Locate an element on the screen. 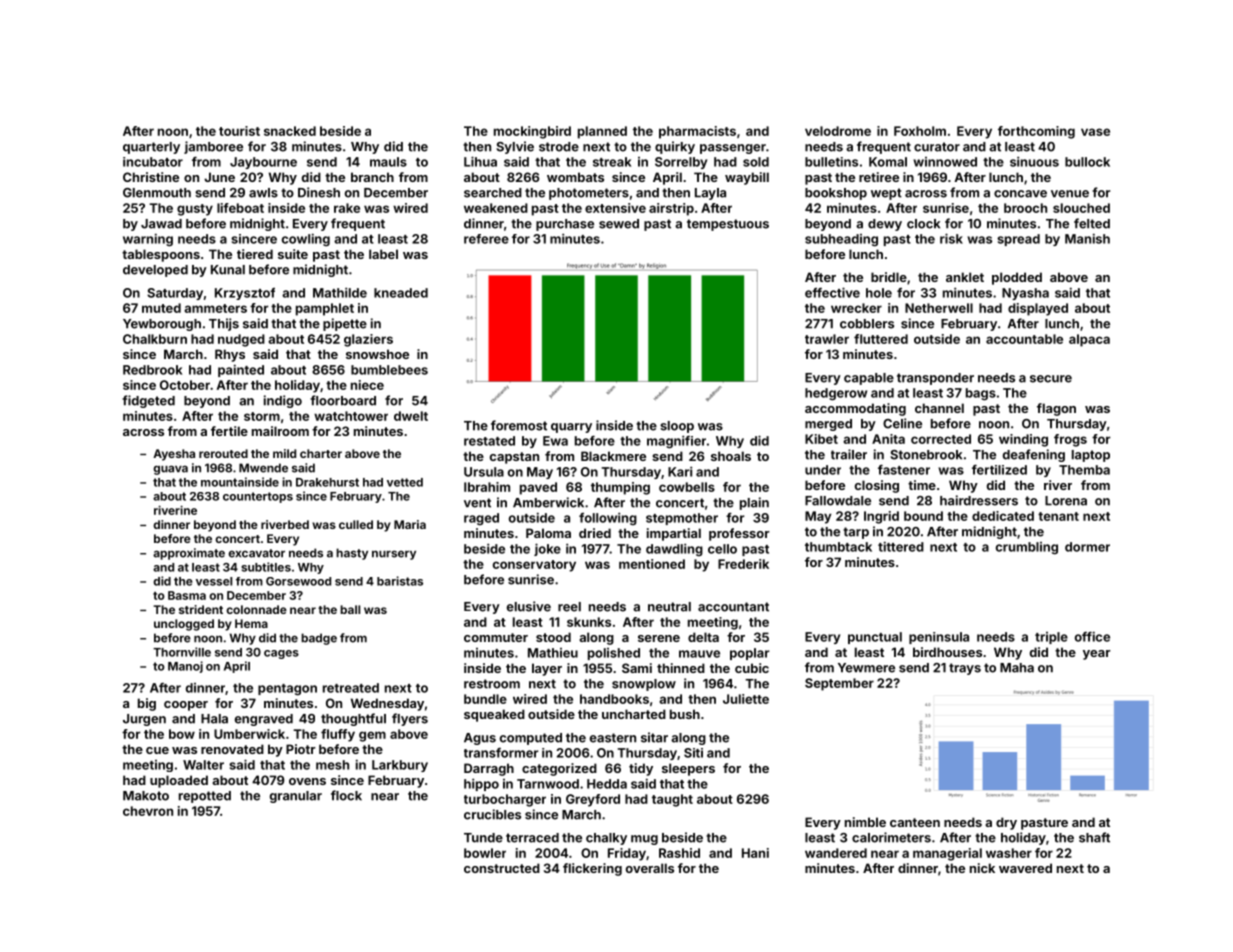 This screenshot has height=952, width=1233. mauls is located at coordinates (388, 162).
